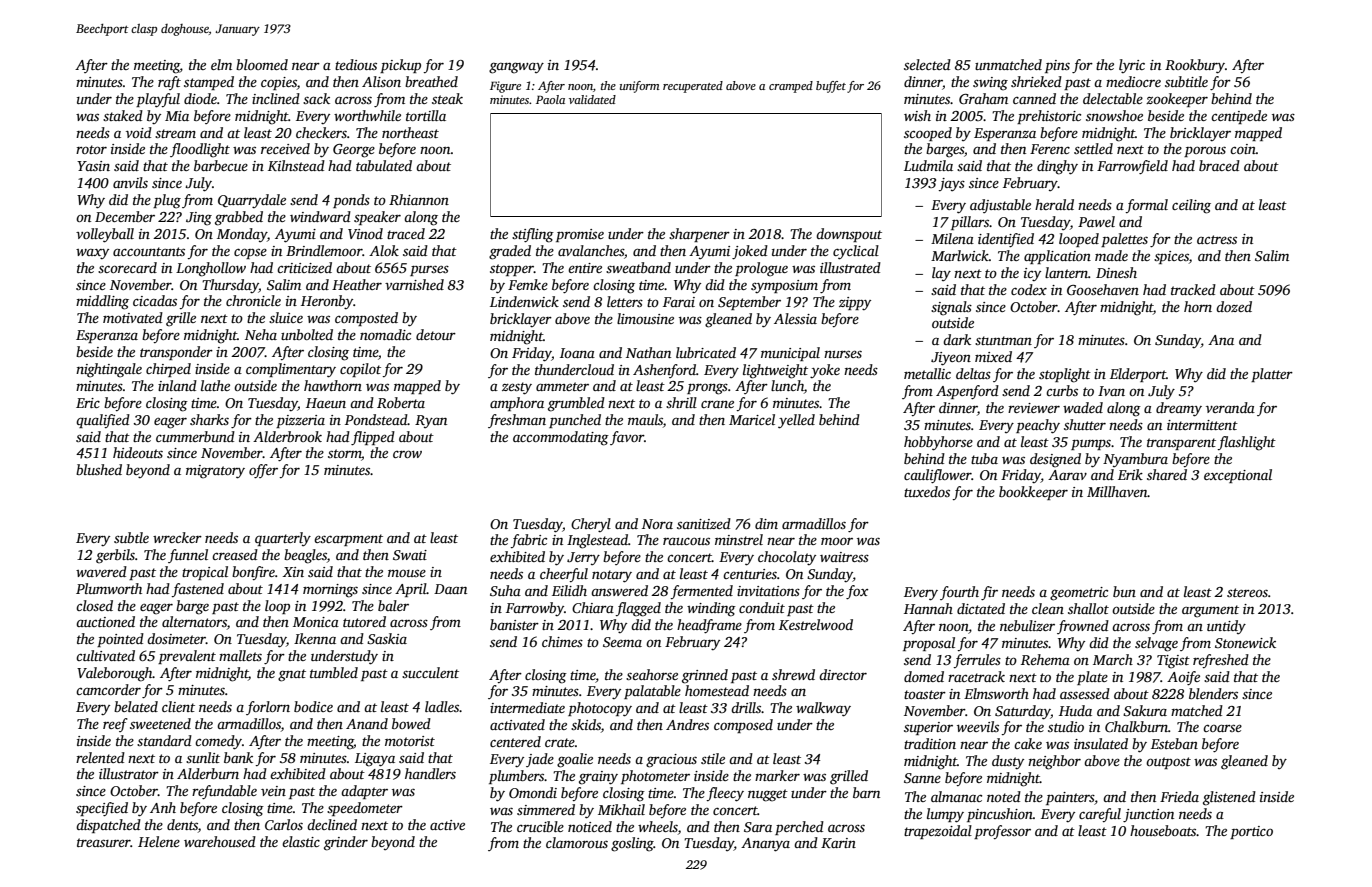 The height and width of the document is (887, 1372). What do you see at coordinates (983, 98) in the document?
I see `Graham` at bounding box center [983, 98].
